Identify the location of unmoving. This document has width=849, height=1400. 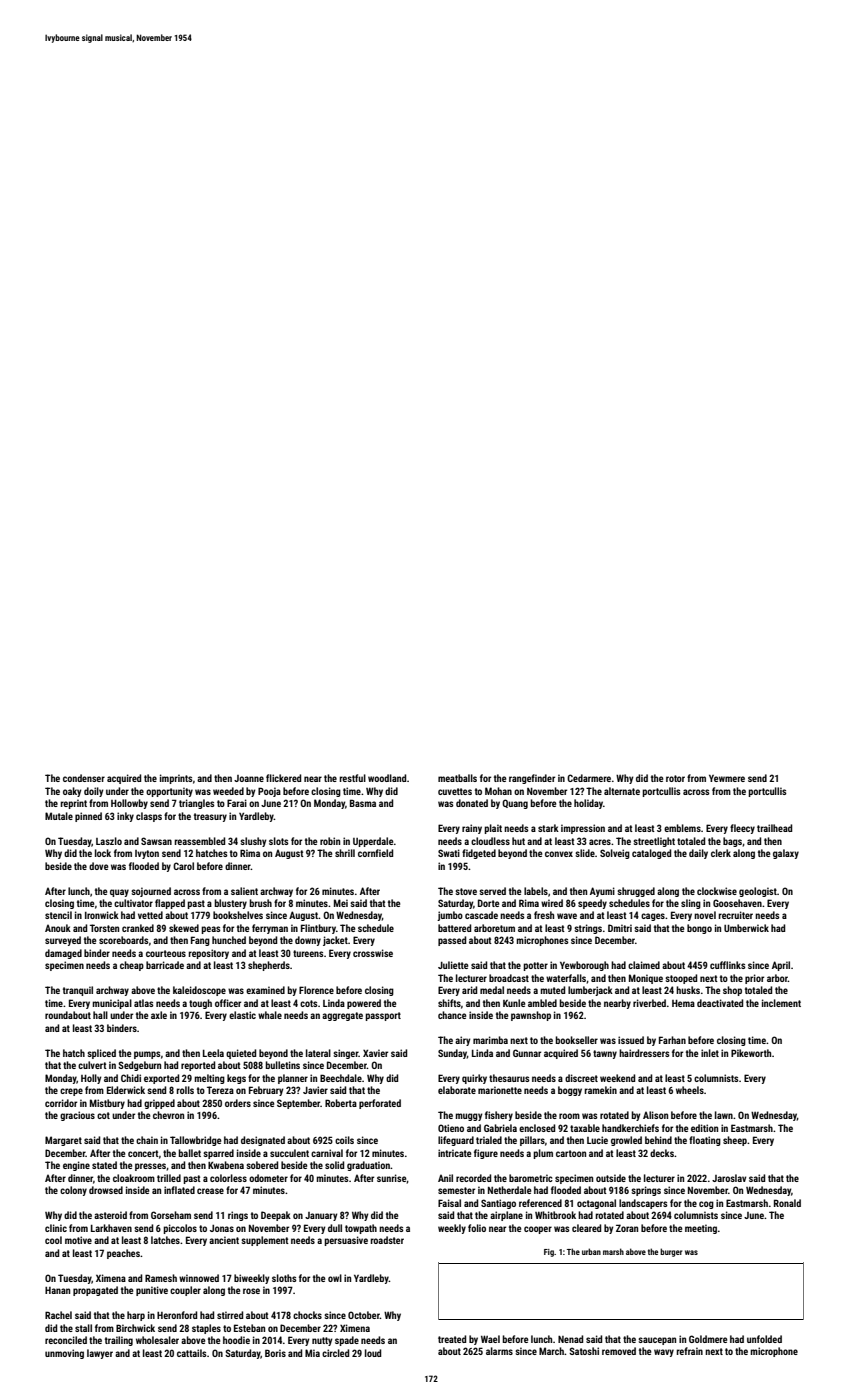
(64, 1354).
